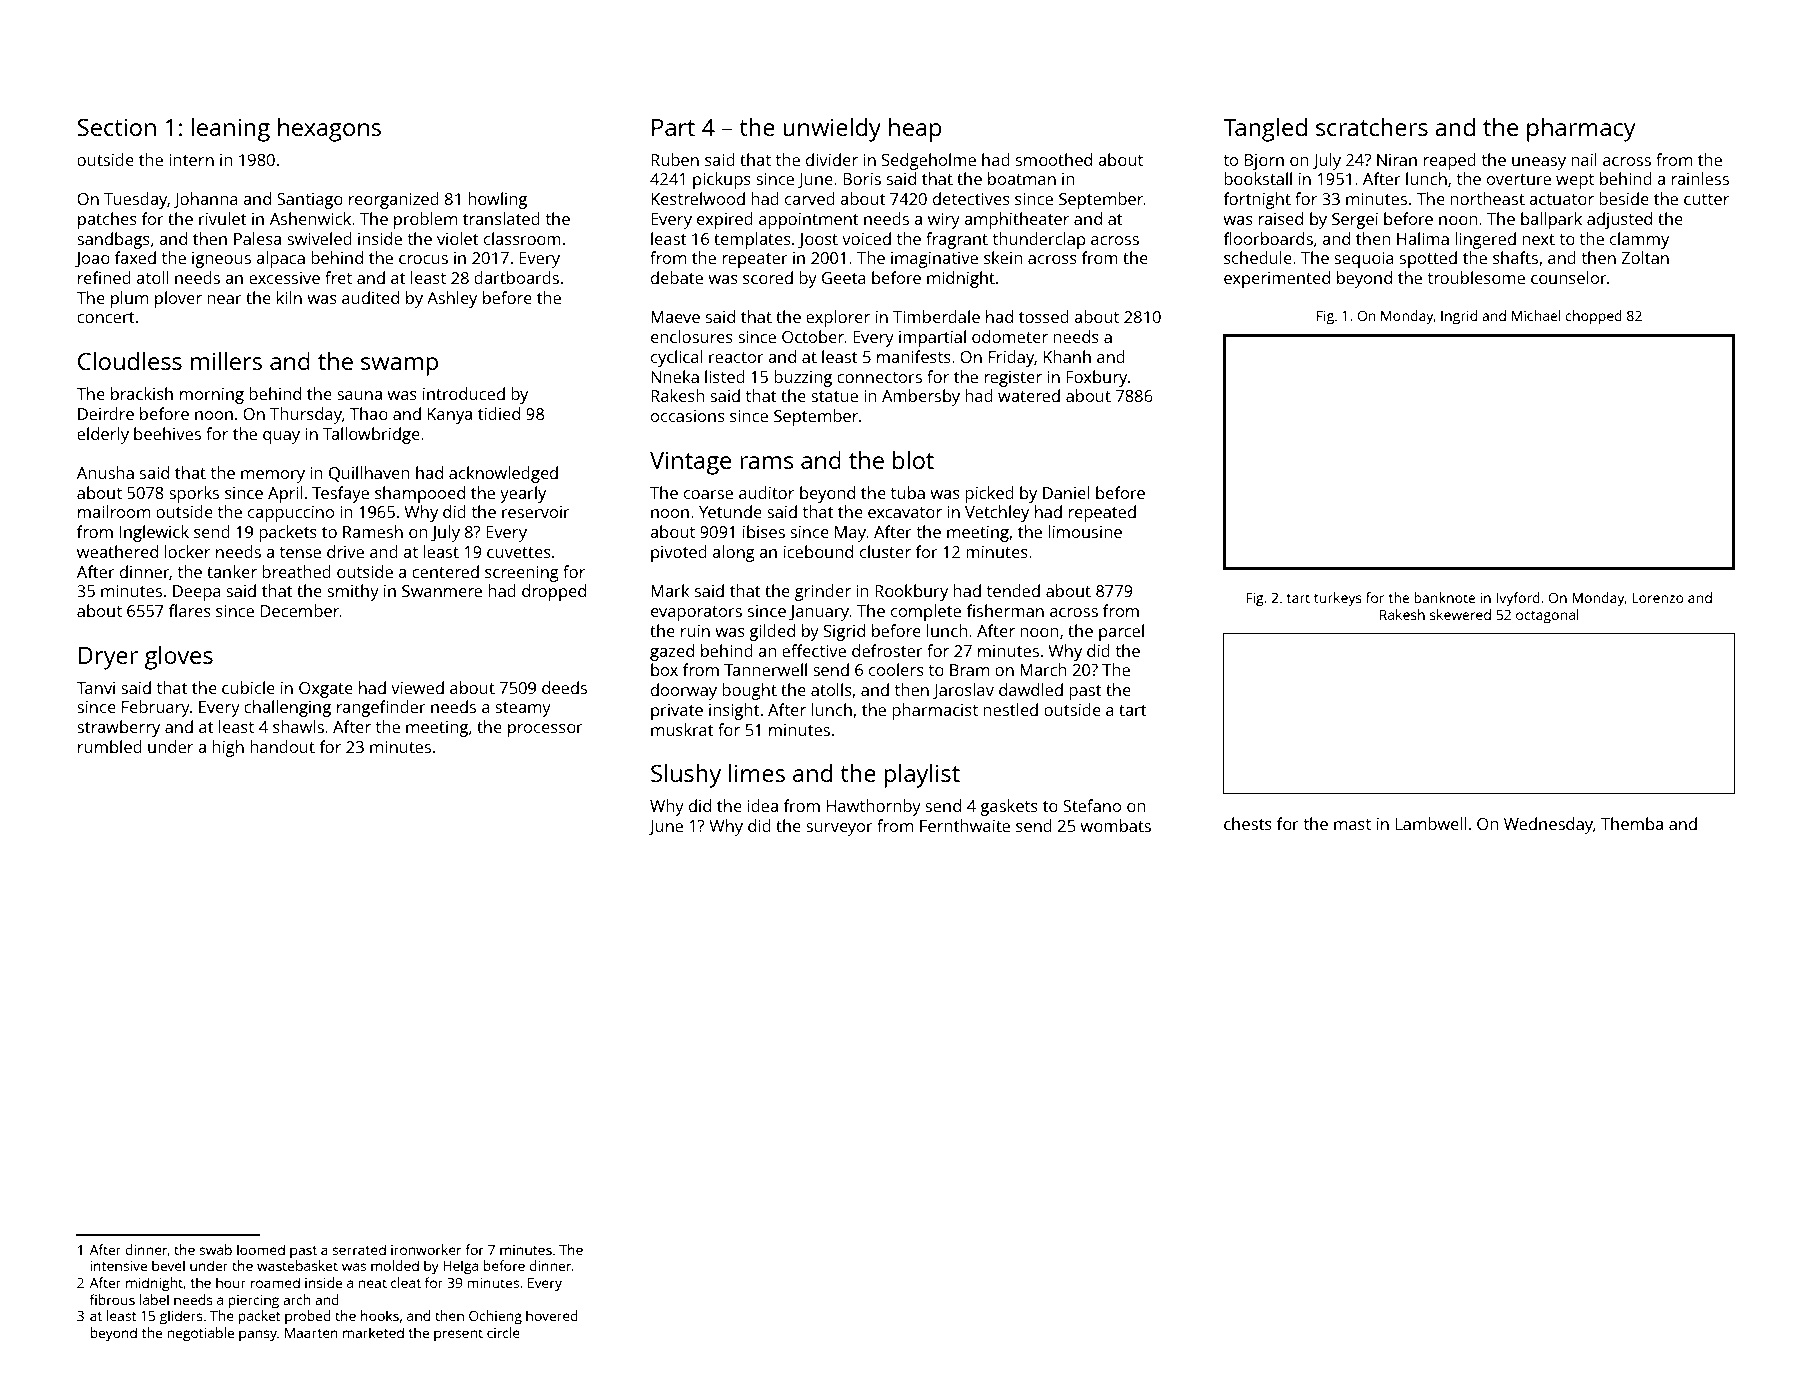  Describe the element at coordinates (460, 1267) in the screenshot. I see `Helga` at that location.
